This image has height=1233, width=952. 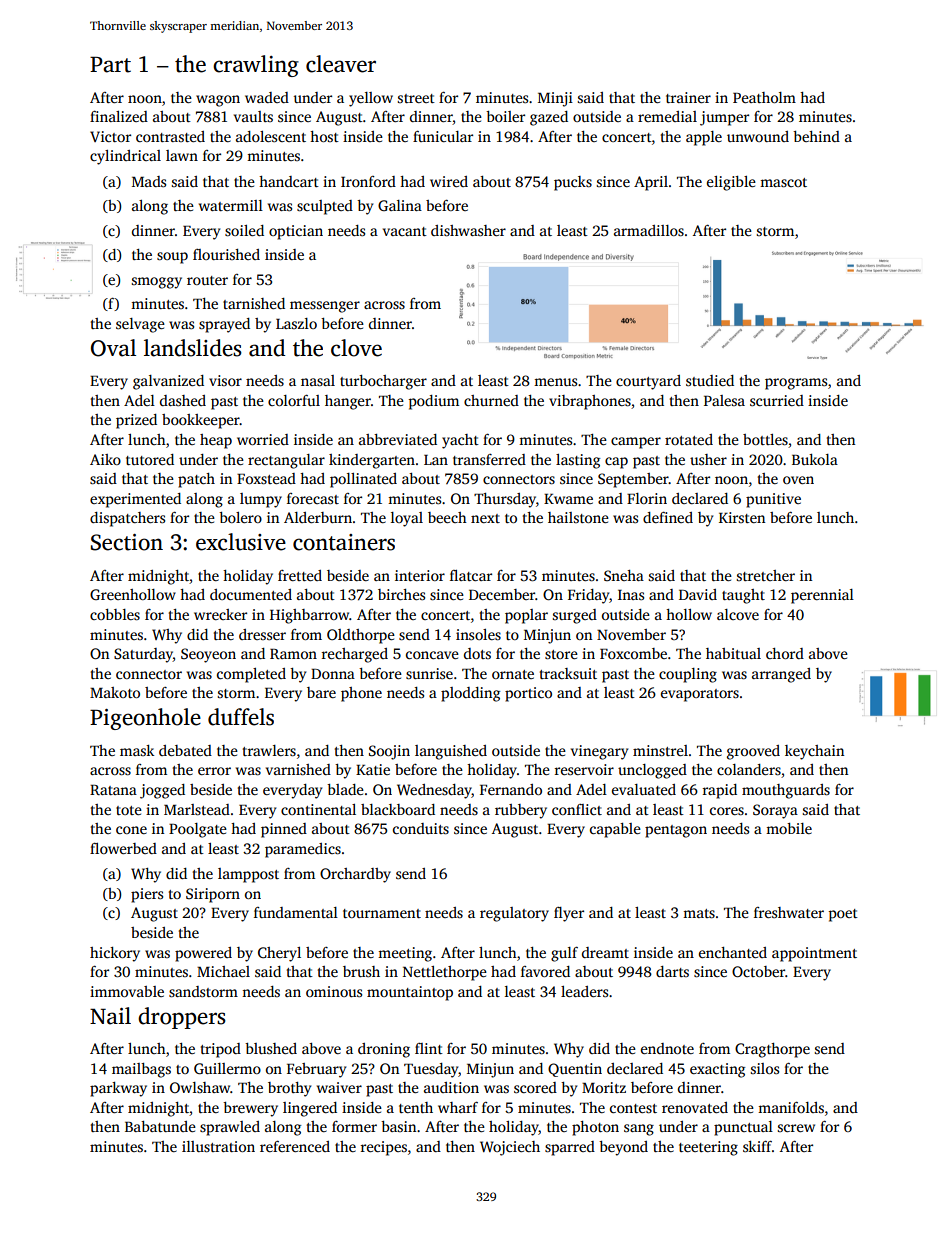 I want to click on sprayed, so click(x=224, y=325).
